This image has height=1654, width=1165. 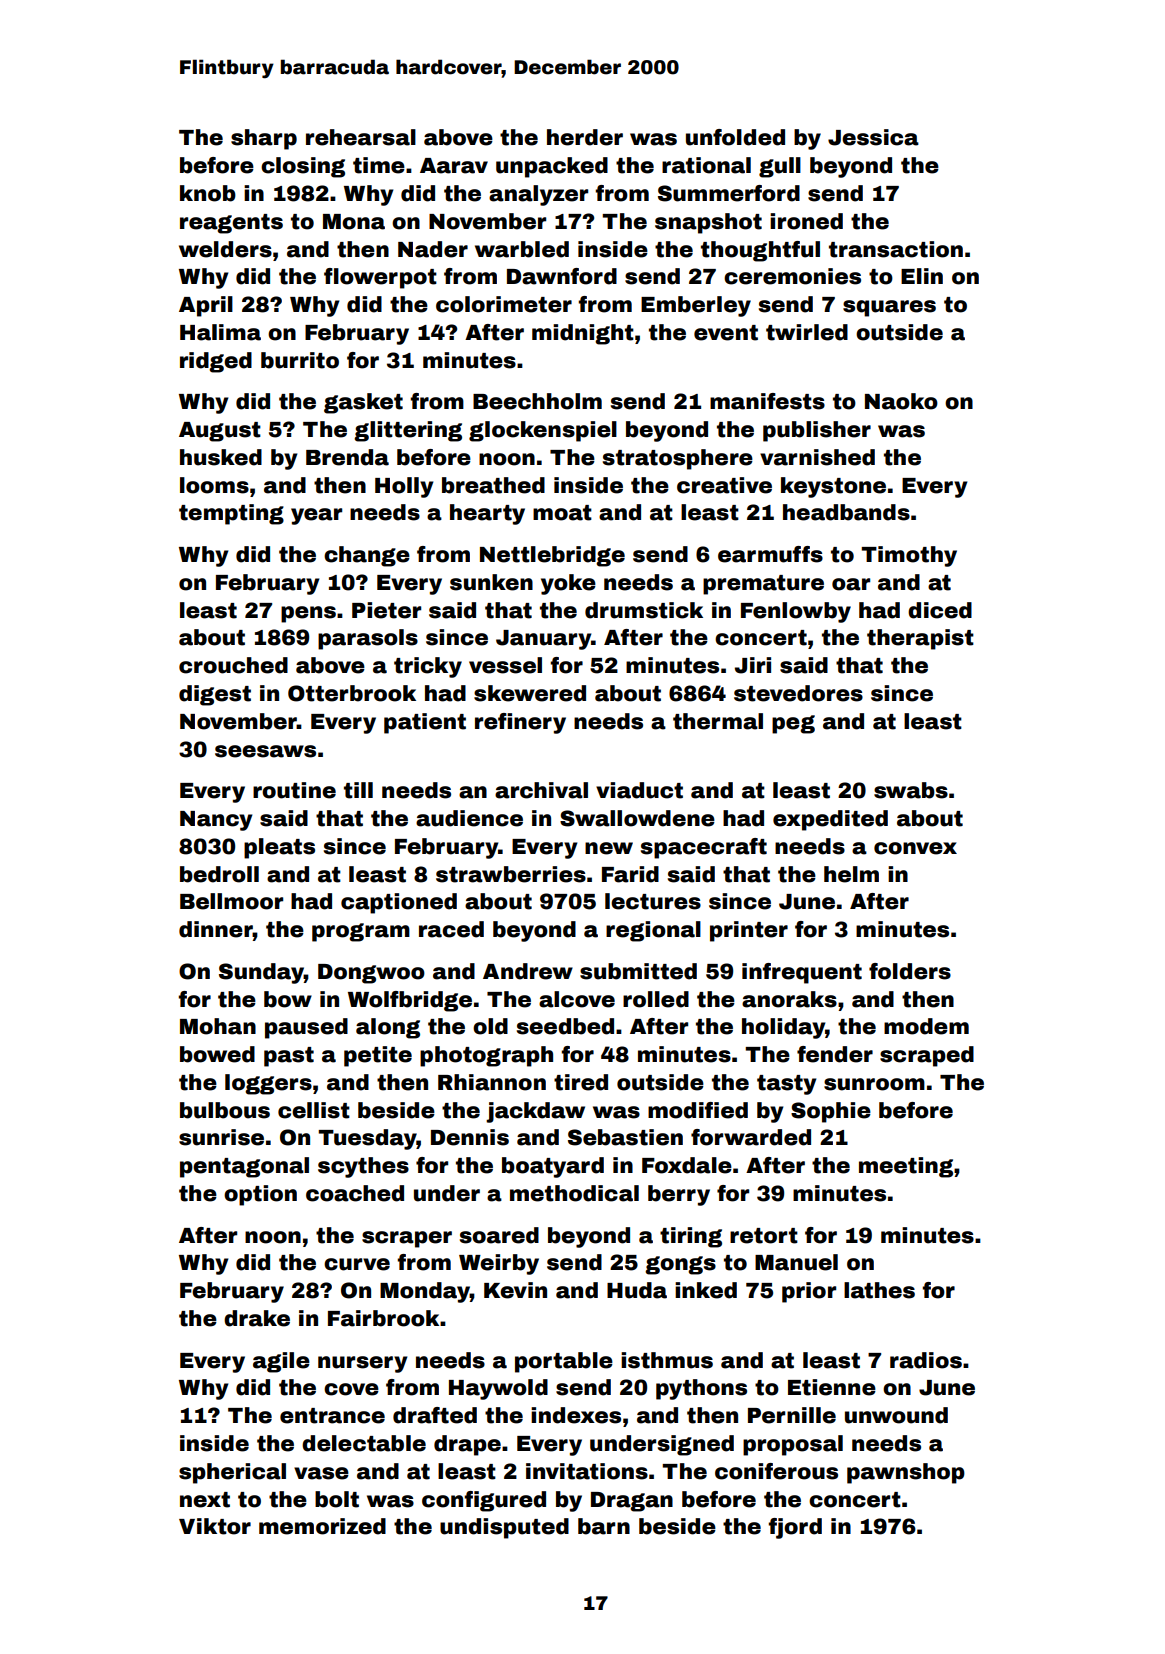 I want to click on Pernille, so click(x=792, y=1415).
